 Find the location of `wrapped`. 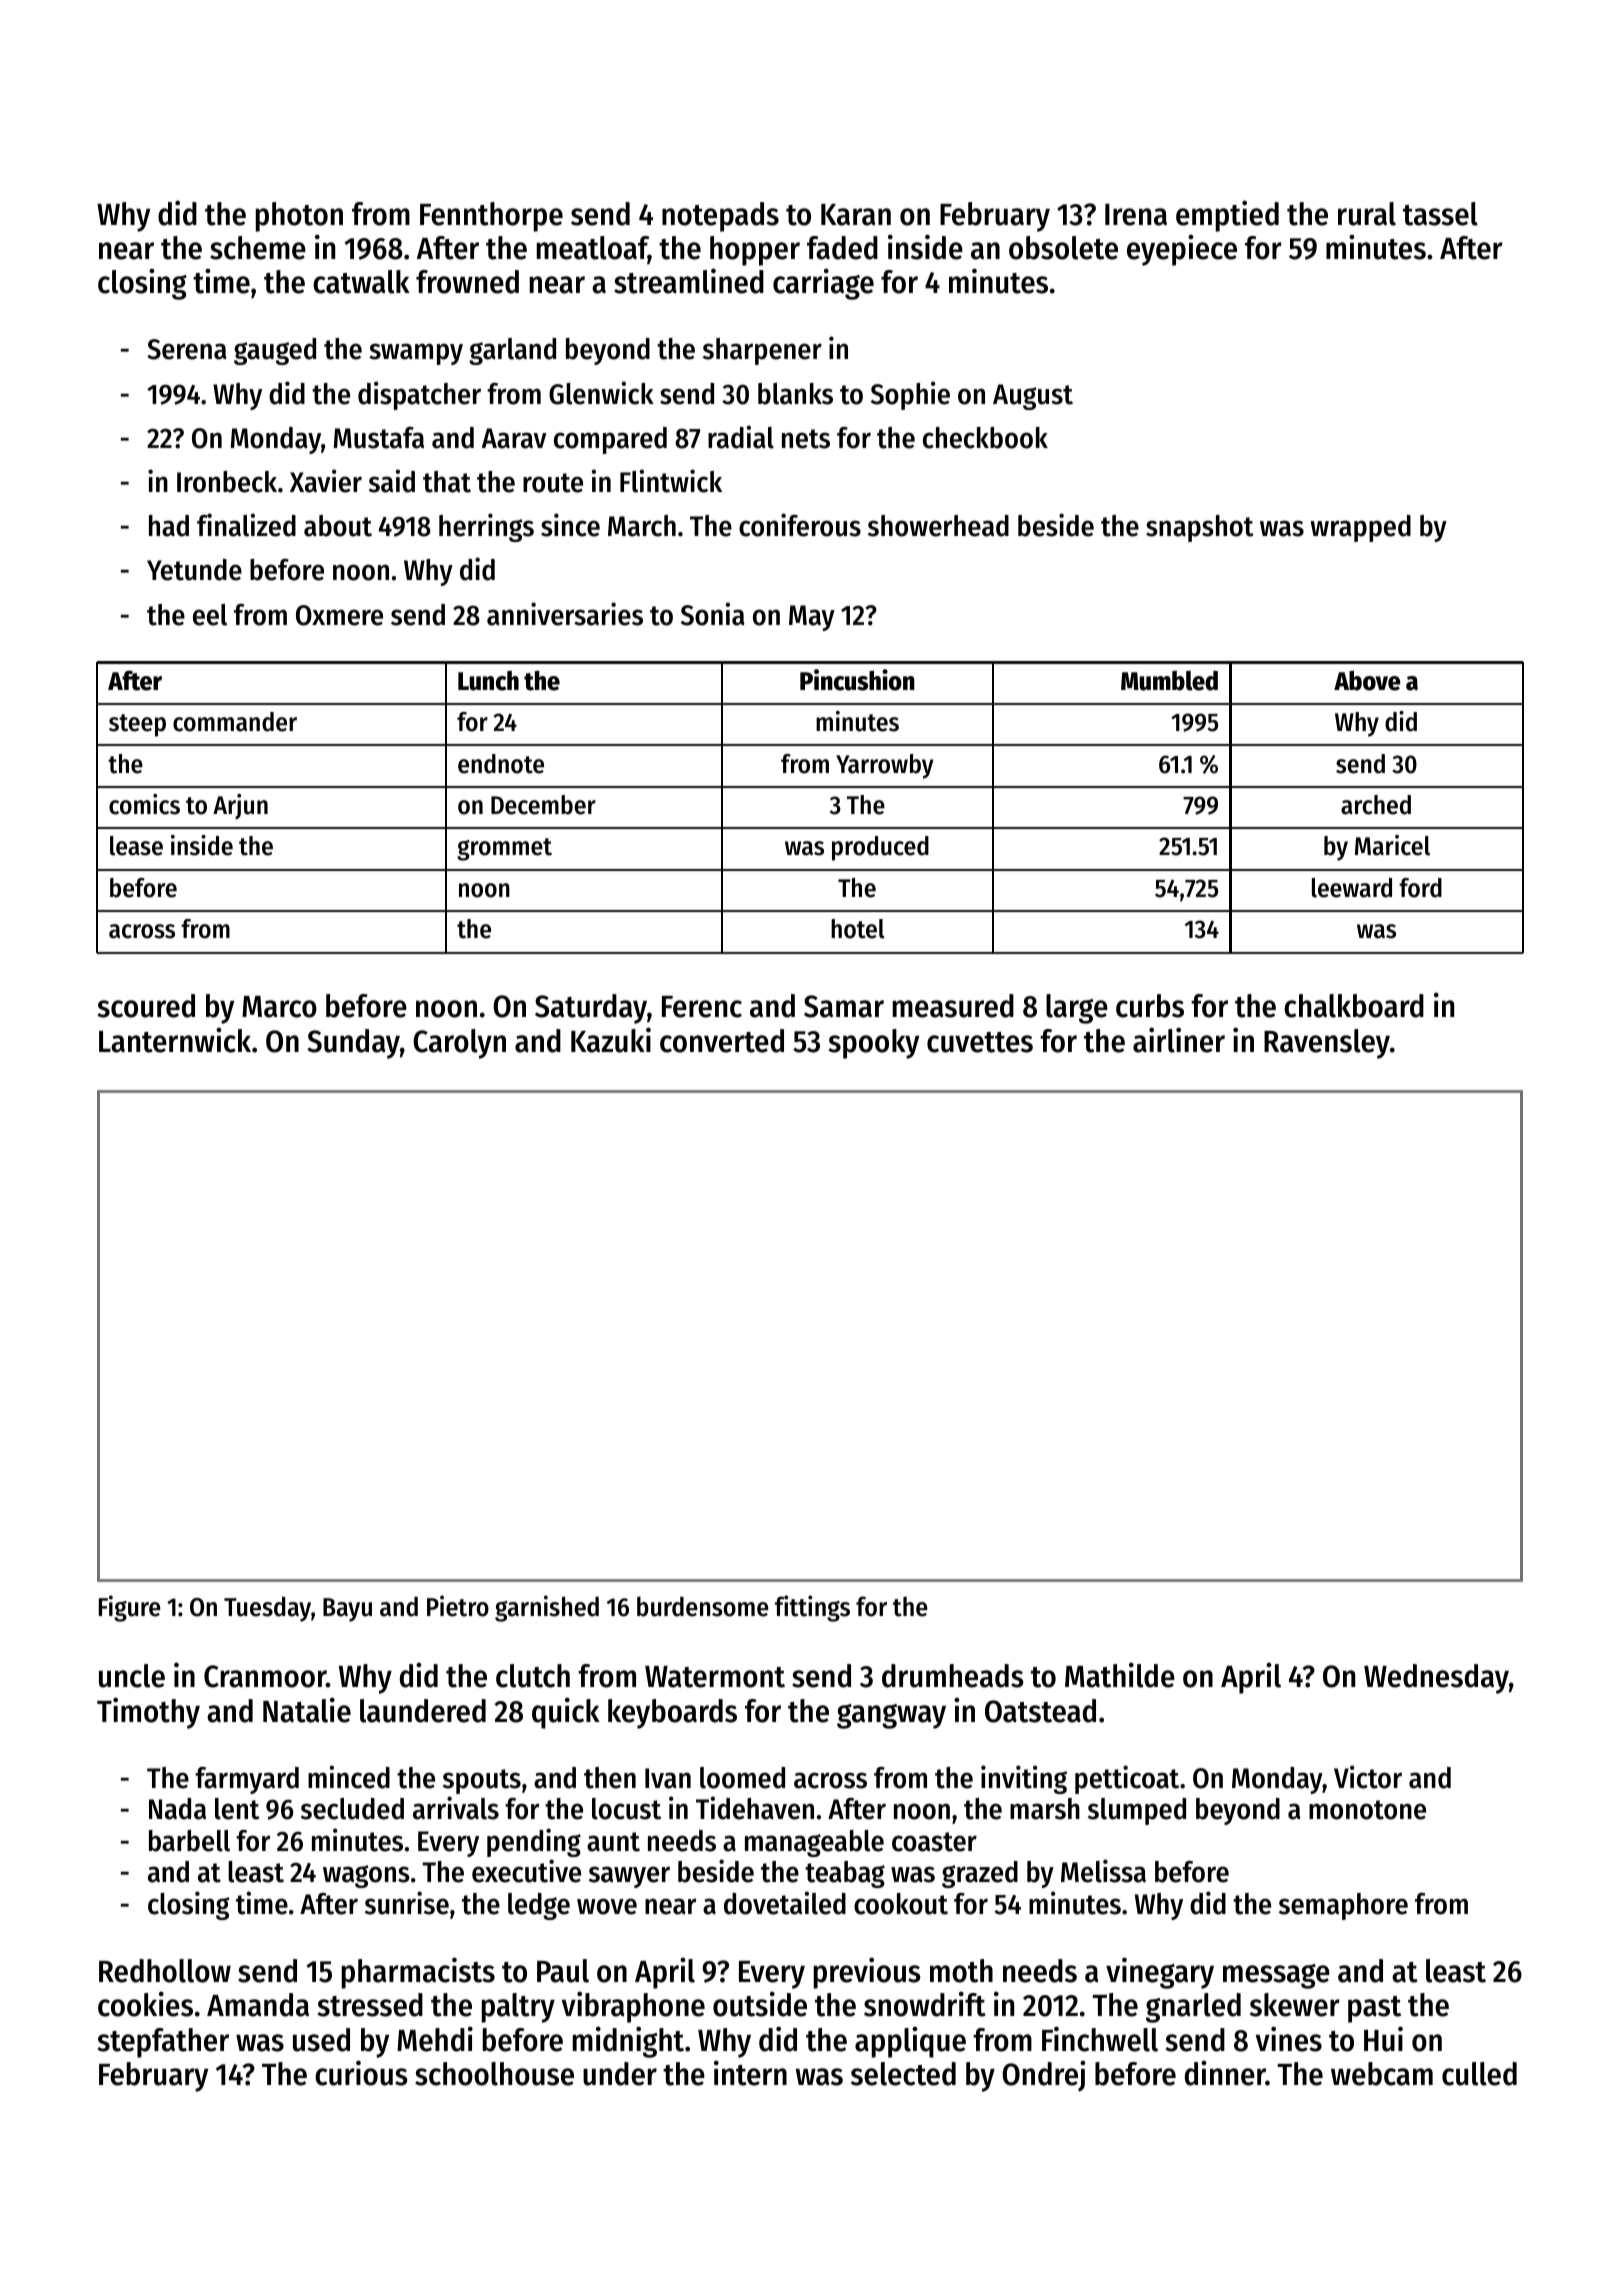

wrapped is located at coordinates (1360, 528).
